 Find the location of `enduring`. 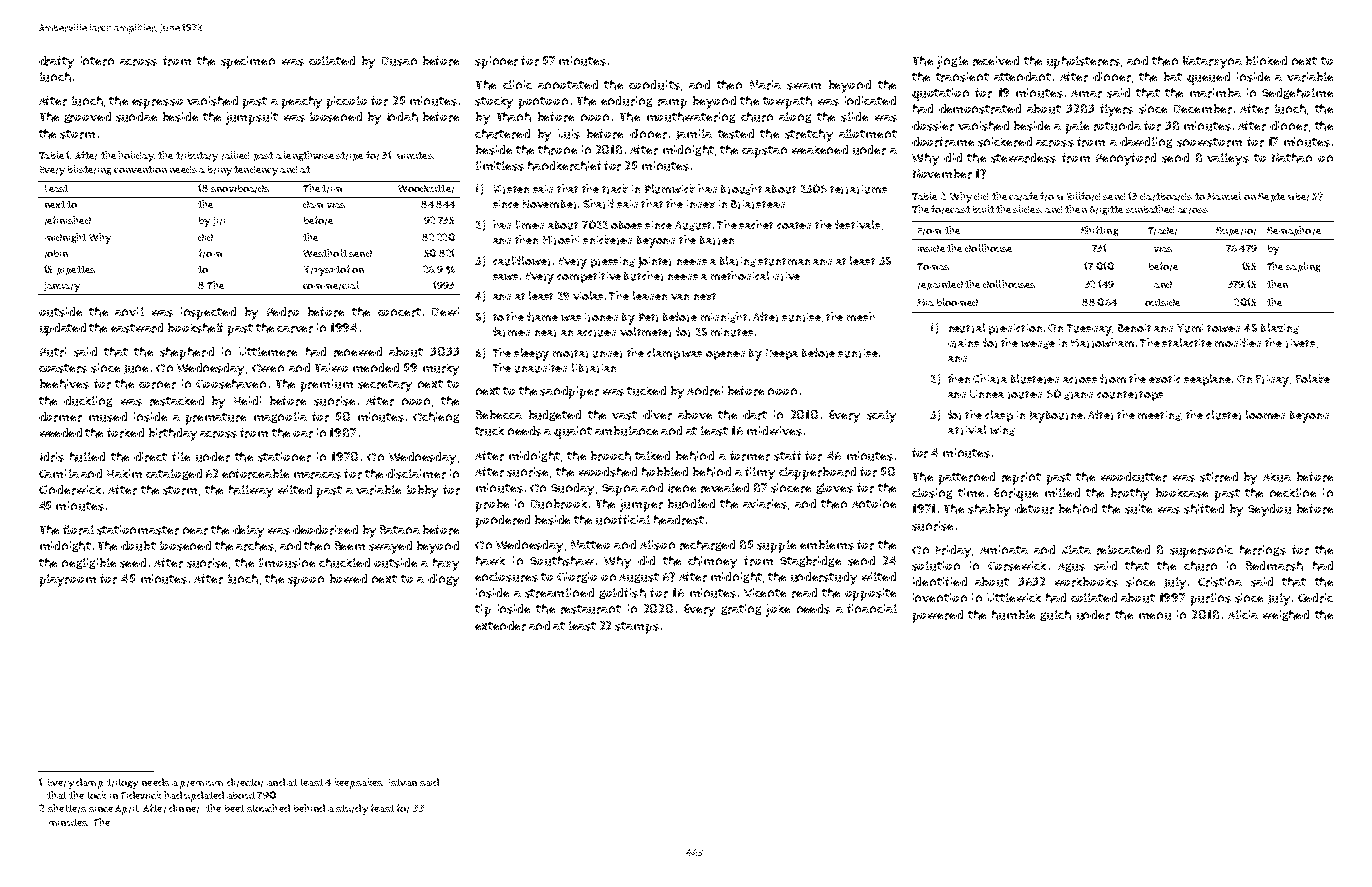

enduring is located at coordinates (626, 101).
